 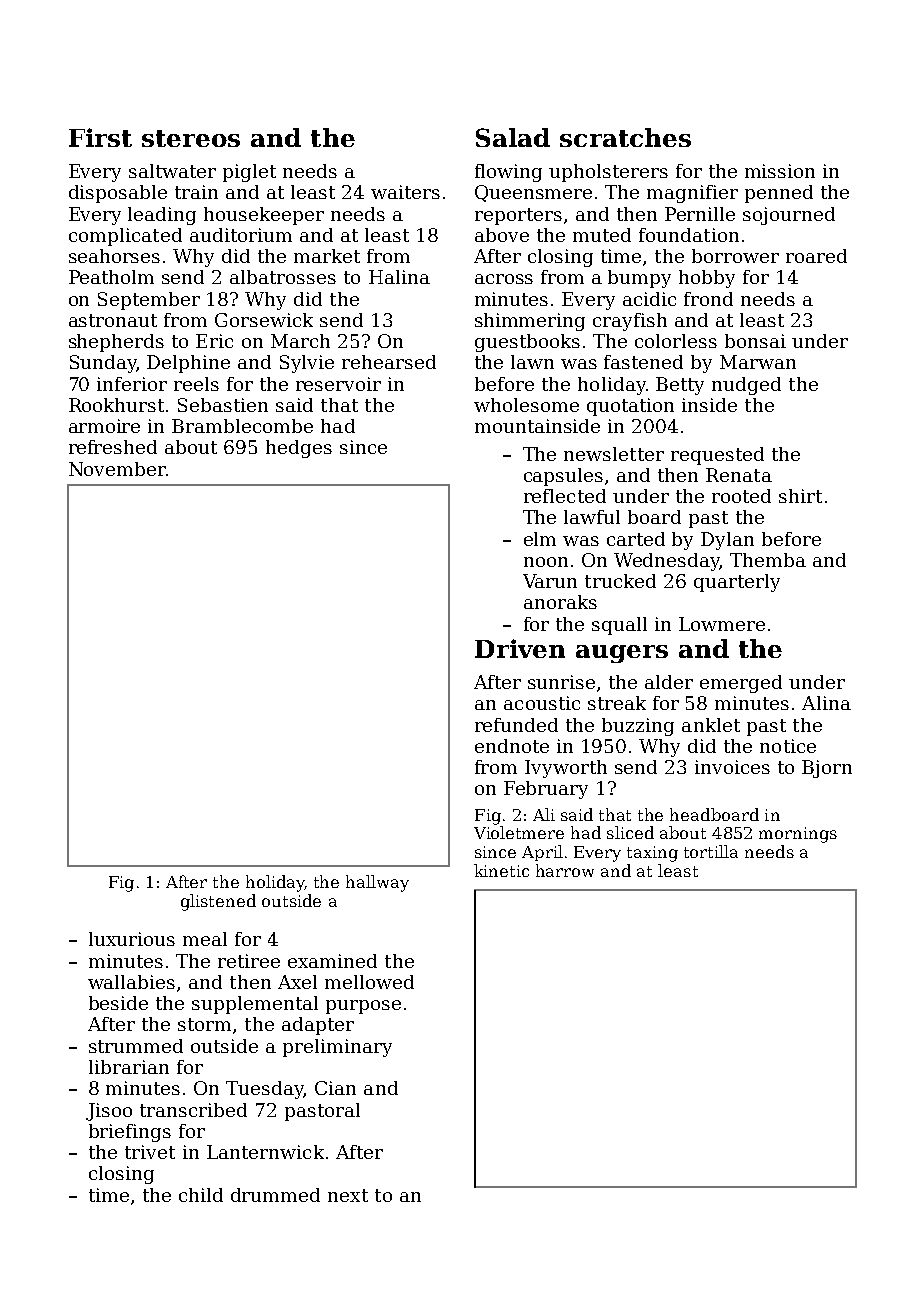 What do you see at coordinates (798, 835) in the image?
I see `mornings` at bounding box center [798, 835].
